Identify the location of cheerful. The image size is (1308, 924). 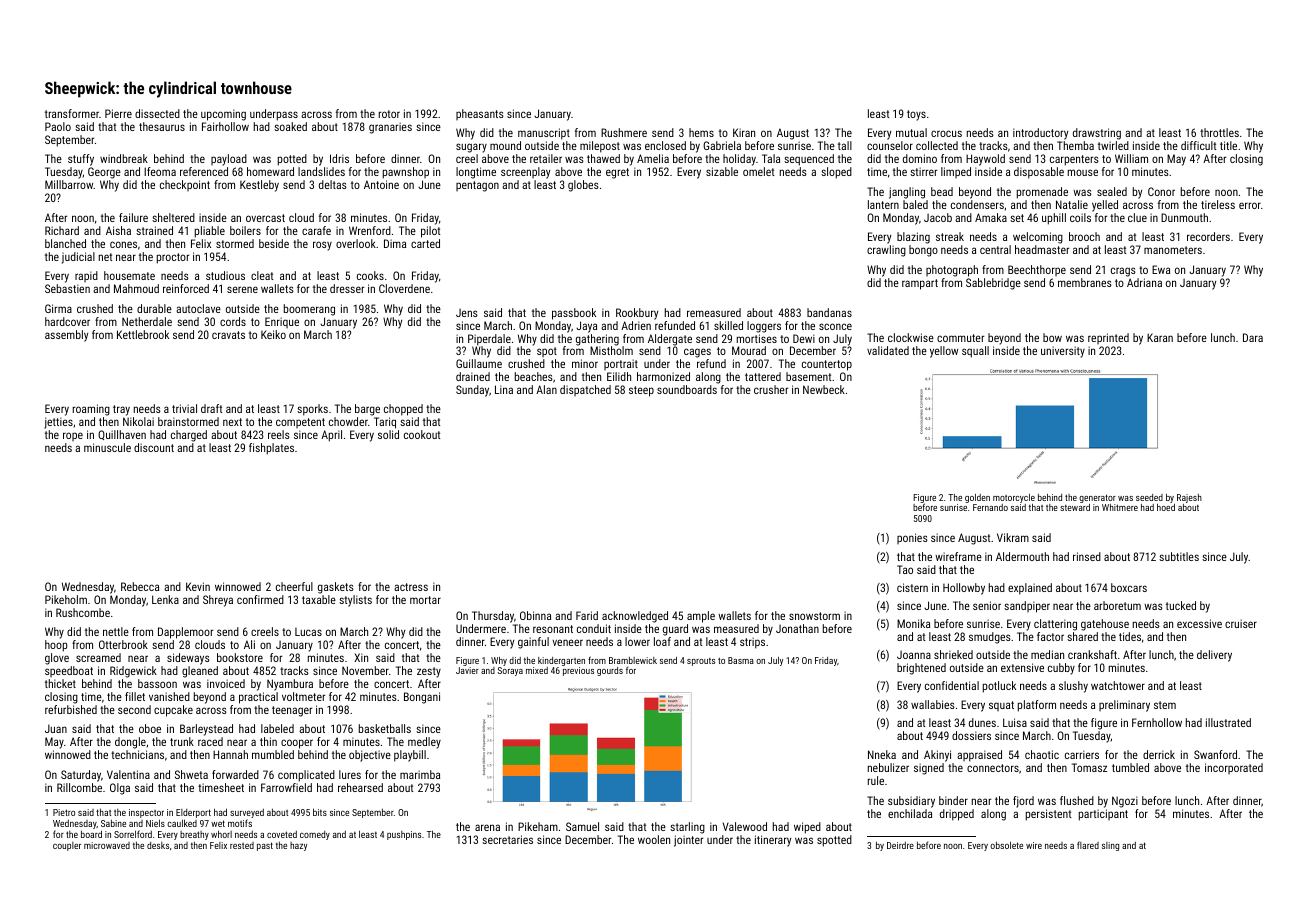
(294, 586).
